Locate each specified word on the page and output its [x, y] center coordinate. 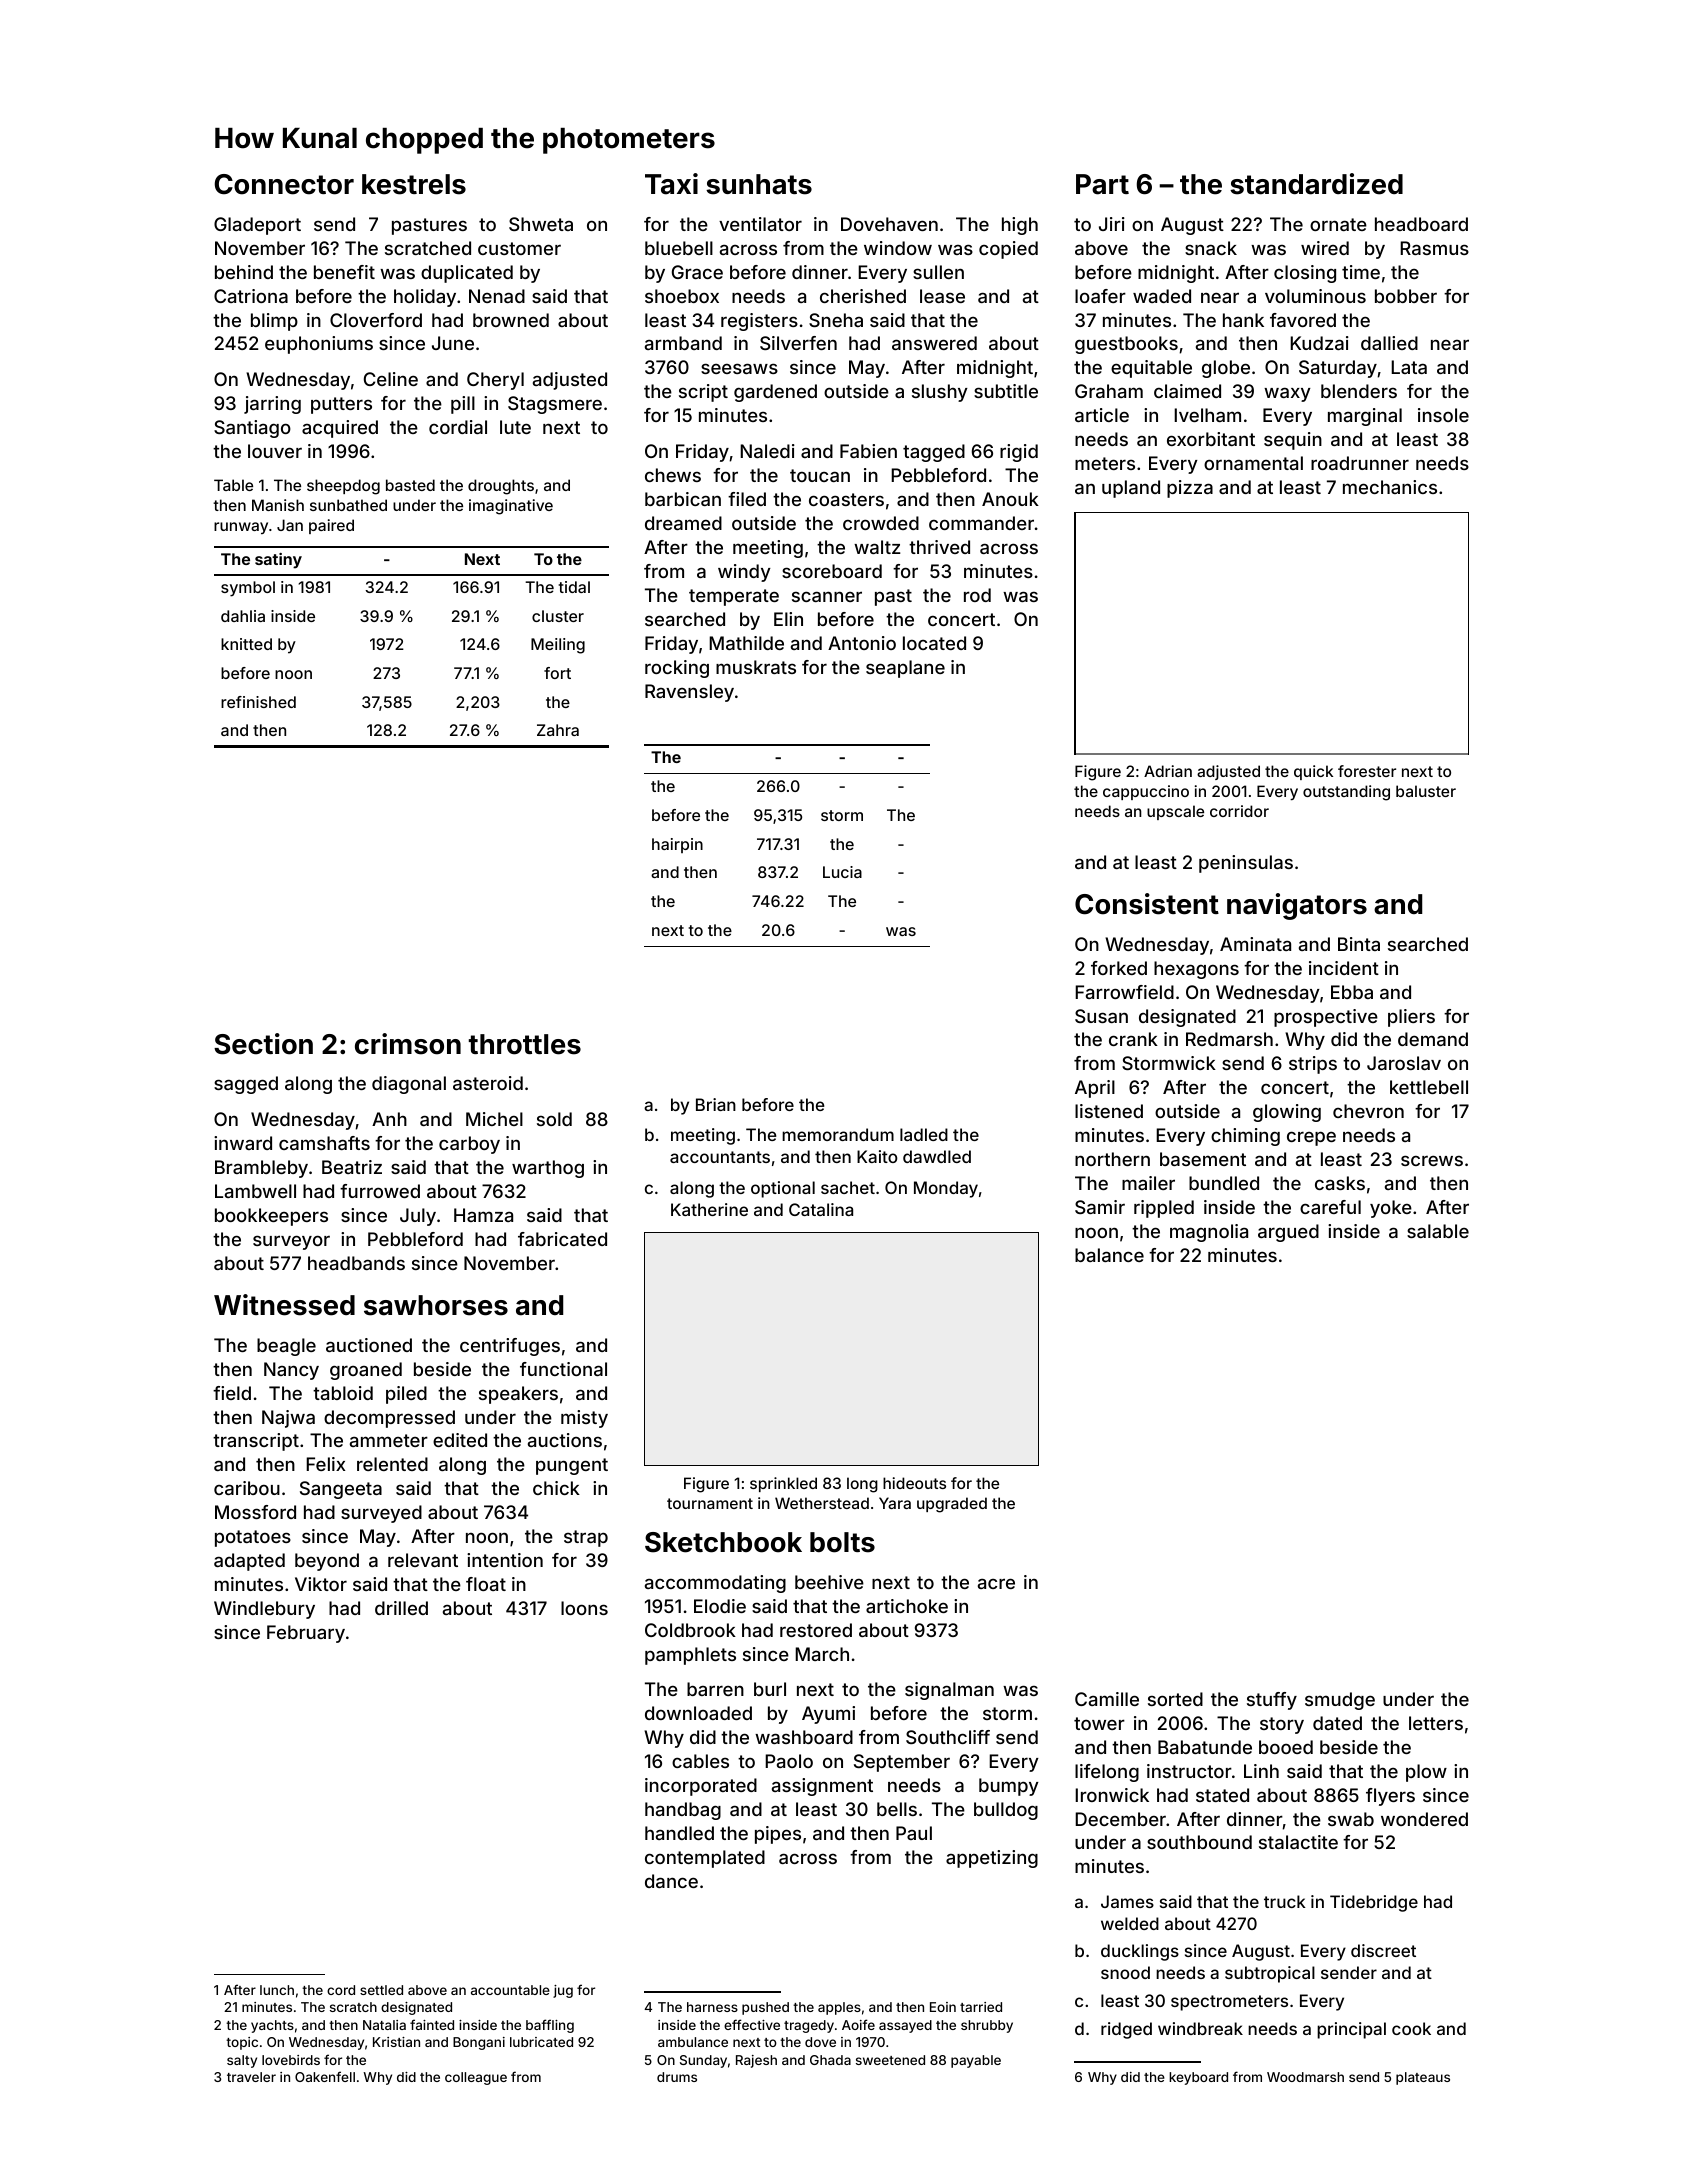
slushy [940, 393]
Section [263, 1044]
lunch [277, 1990]
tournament [710, 1503]
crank [1133, 1039]
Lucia [842, 872]
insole [1443, 415]
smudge [1340, 1701]
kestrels [414, 184]
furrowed [380, 1191]
